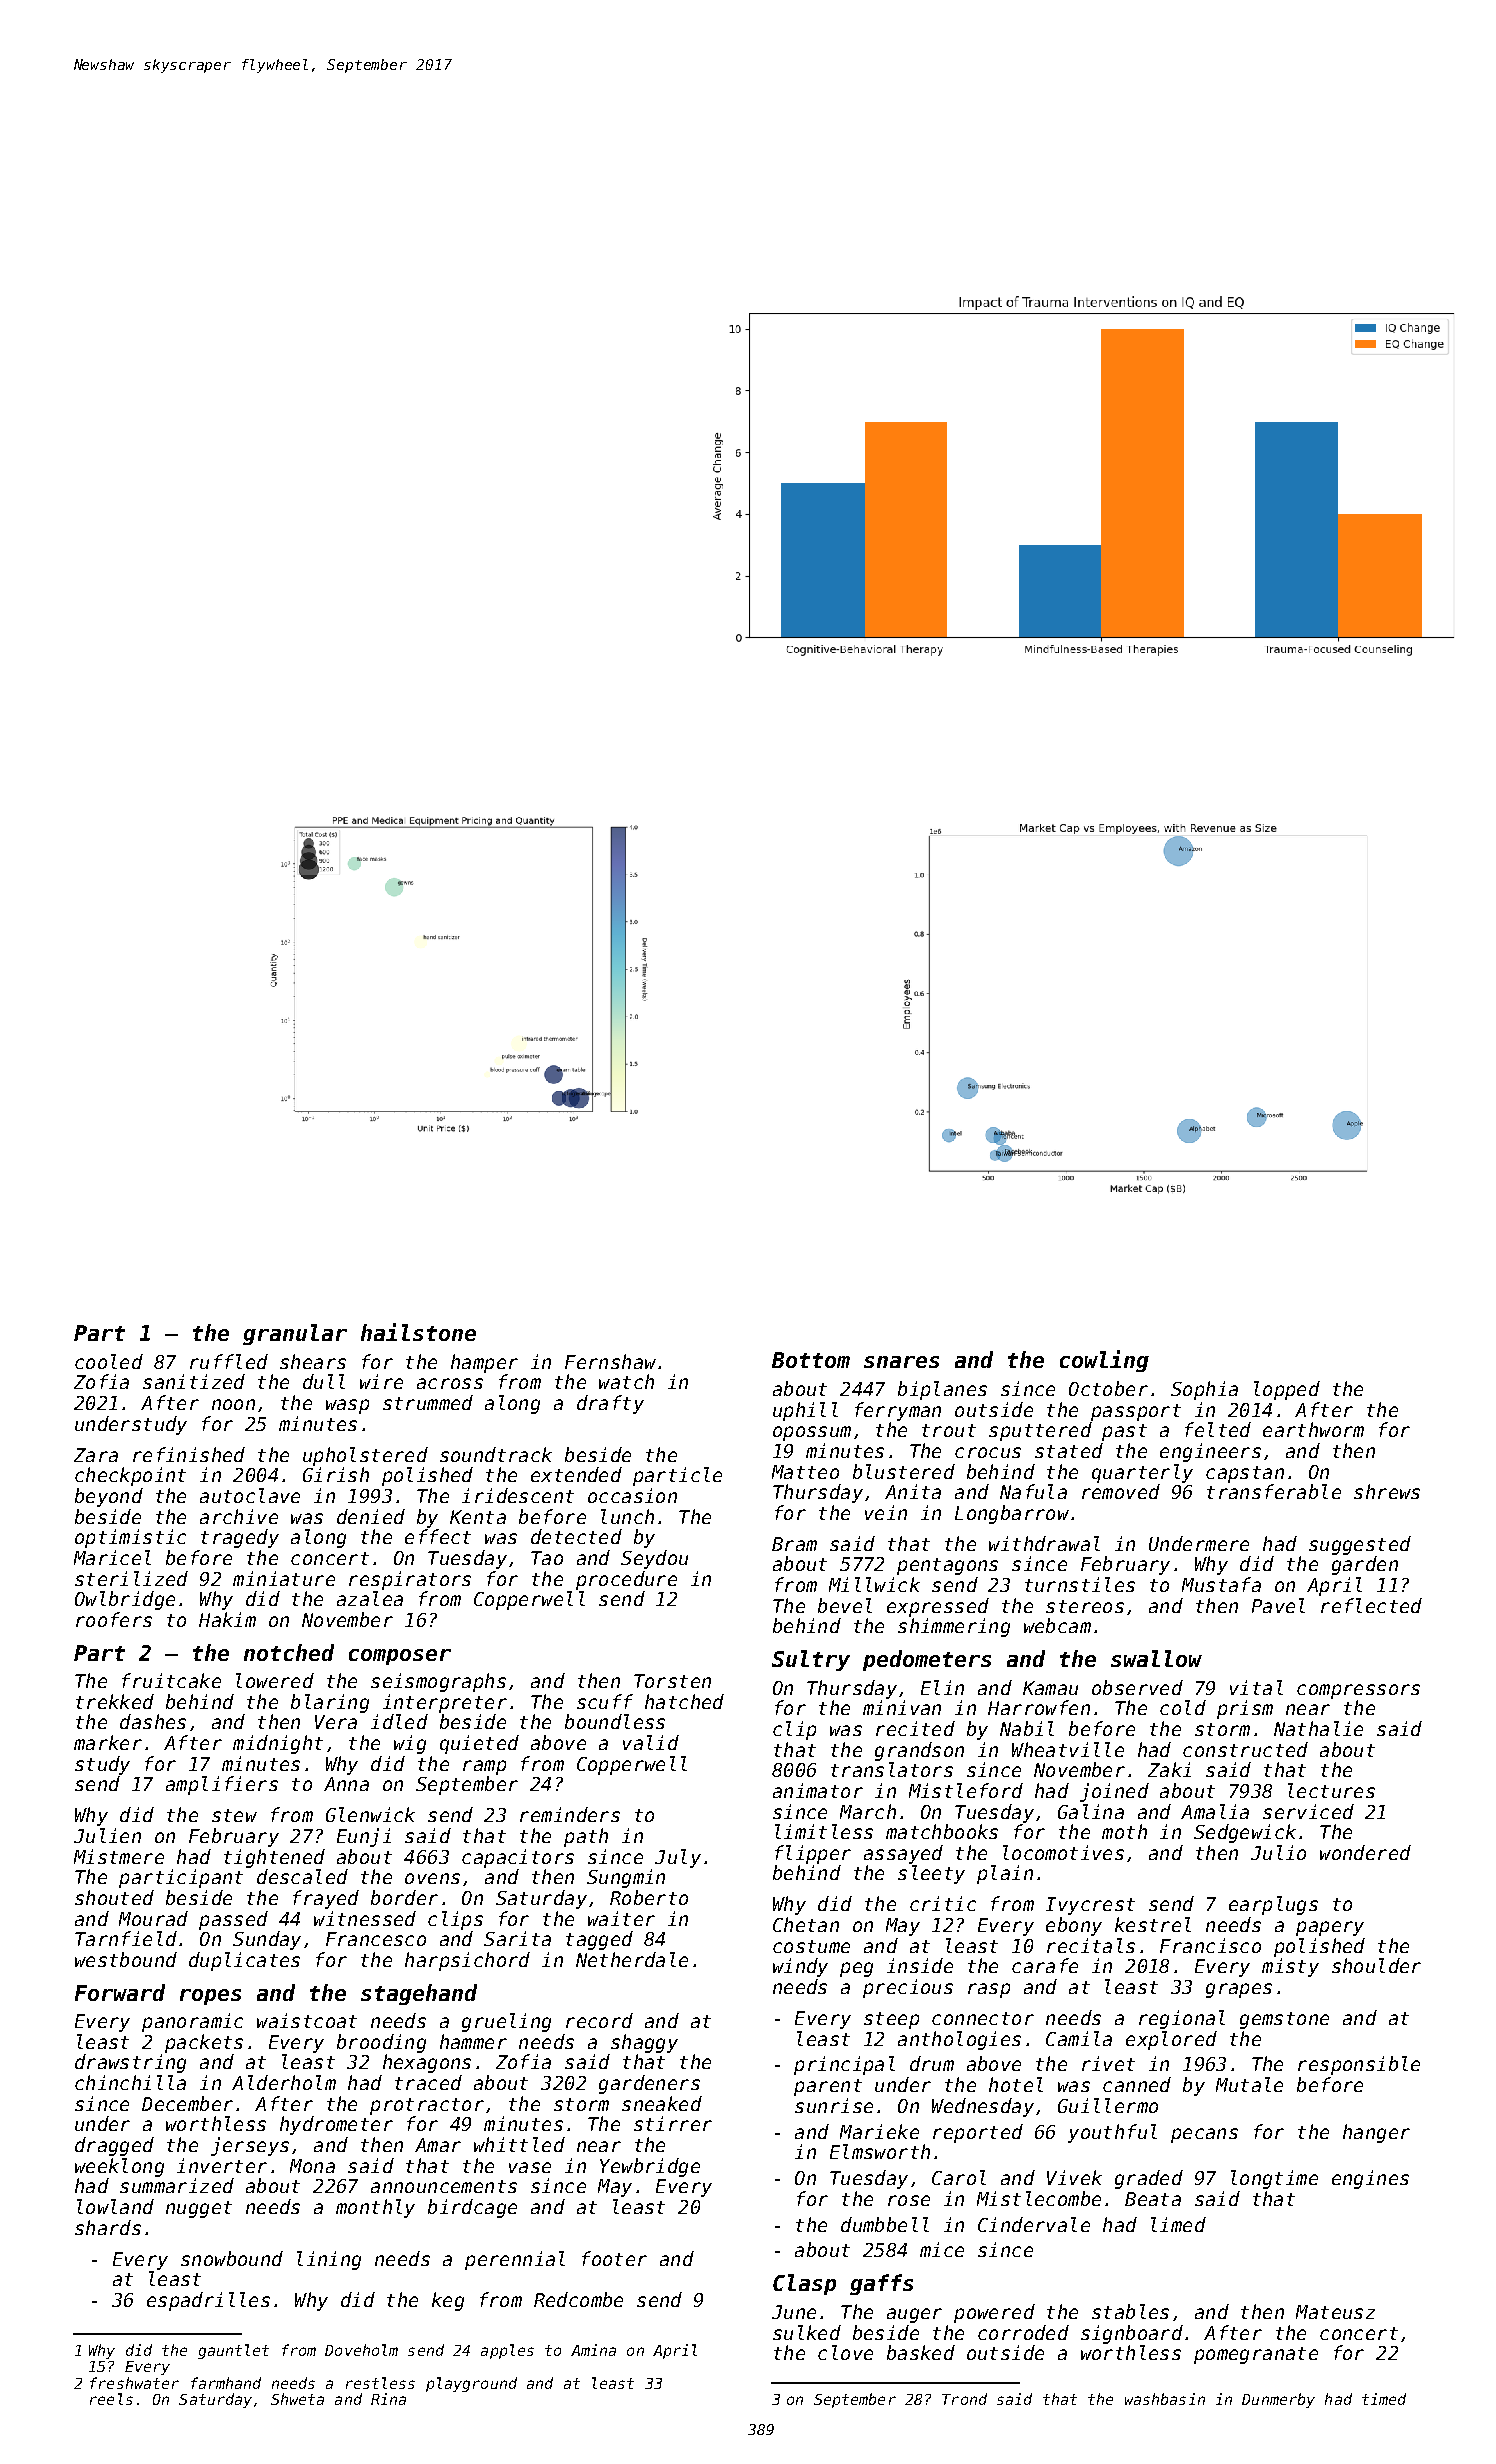 Image resolution: width=1496 pixels, height=2464 pixels. What do you see at coordinates (295, 1334) in the image?
I see `granular` at bounding box center [295, 1334].
